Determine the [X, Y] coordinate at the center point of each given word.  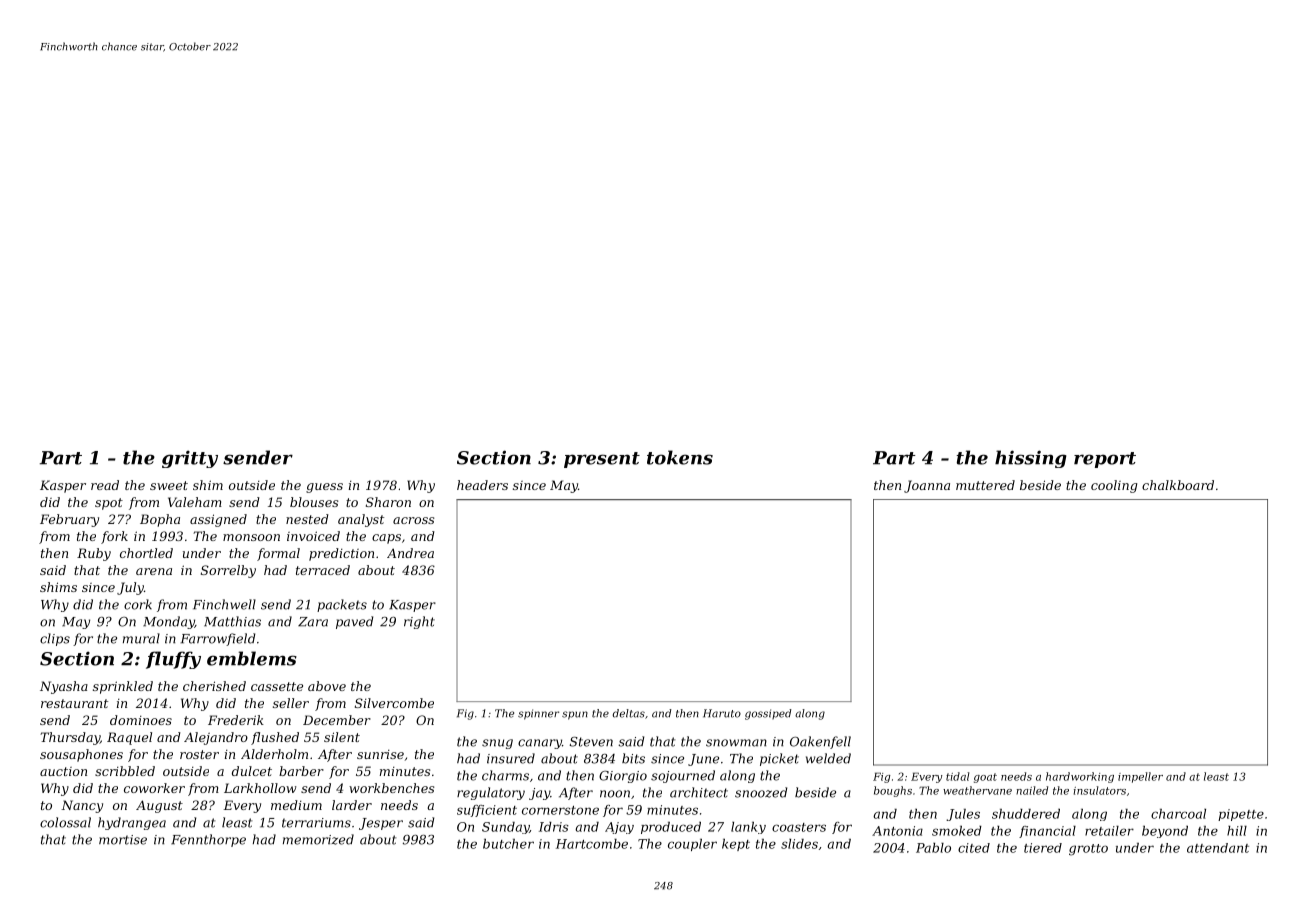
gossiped [768, 714]
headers [482, 485]
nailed [1032, 790]
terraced [323, 570]
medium [296, 805]
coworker [154, 788]
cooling [1114, 486]
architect [699, 792]
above [327, 686]
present [602, 460]
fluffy [173, 660]
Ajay [619, 828]
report [1105, 460]
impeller [1140, 777]
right [419, 622]
